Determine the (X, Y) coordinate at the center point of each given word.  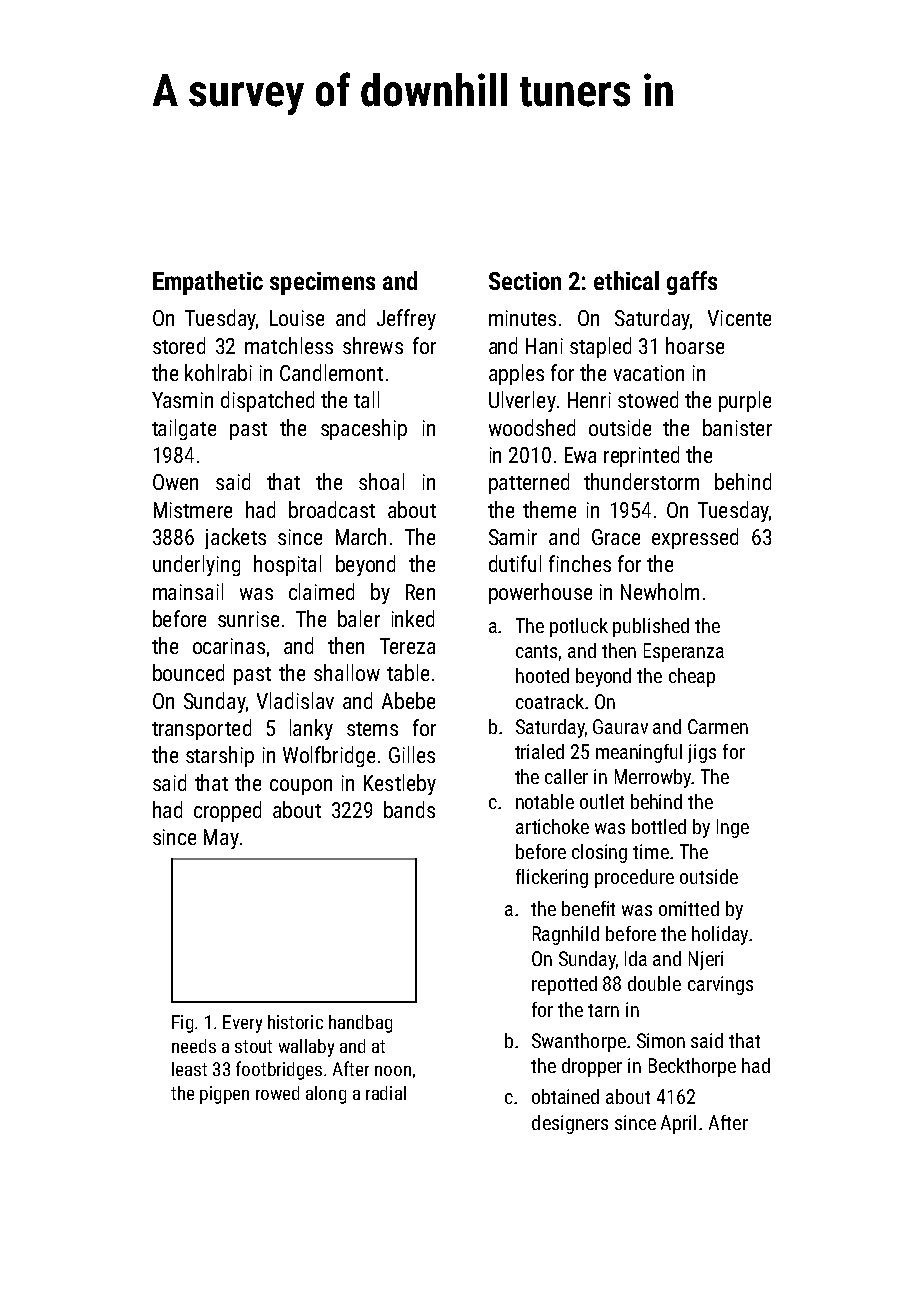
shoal (381, 481)
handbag (360, 1024)
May (221, 839)
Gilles (412, 754)
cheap (692, 677)
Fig (182, 1024)
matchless (289, 345)
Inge (733, 828)
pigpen (224, 1095)
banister (737, 427)
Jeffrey (406, 319)
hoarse (695, 345)
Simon (661, 1040)
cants (536, 651)
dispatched (267, 401)
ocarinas (229, 646)
